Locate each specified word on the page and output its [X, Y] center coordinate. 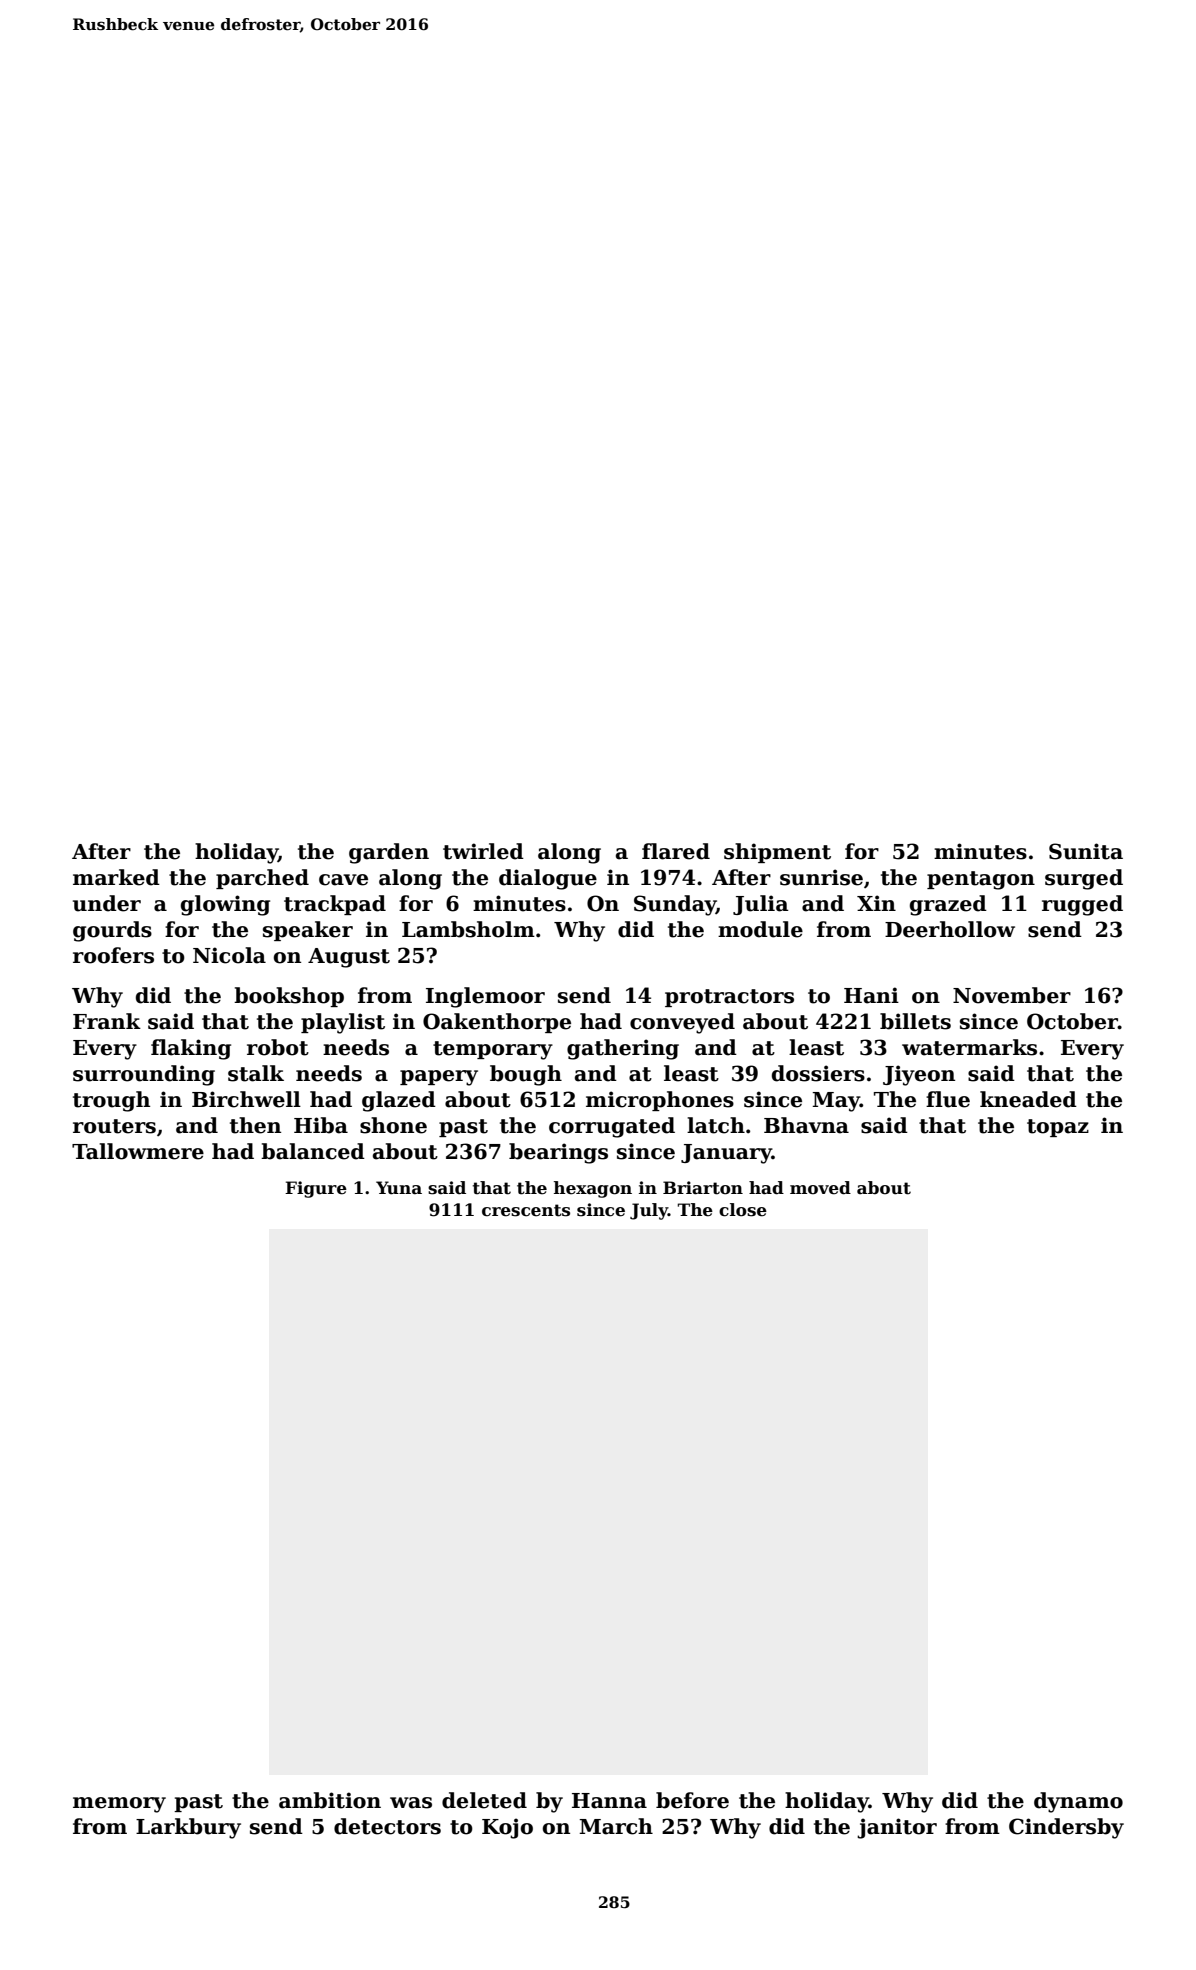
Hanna [609, 1801]
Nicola [229, 955]
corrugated [612, 1127]
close [743, 1210]
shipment [777, 853]
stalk [256, 1073]
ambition [330, 1800]
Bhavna [806, 1125]
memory [119, 1805]
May [836, 1102]
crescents [526, 1210]
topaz [1058, 1128]
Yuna [399, 1188]
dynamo [1078, 1802]
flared [676, 851]
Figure [316, 1189]
